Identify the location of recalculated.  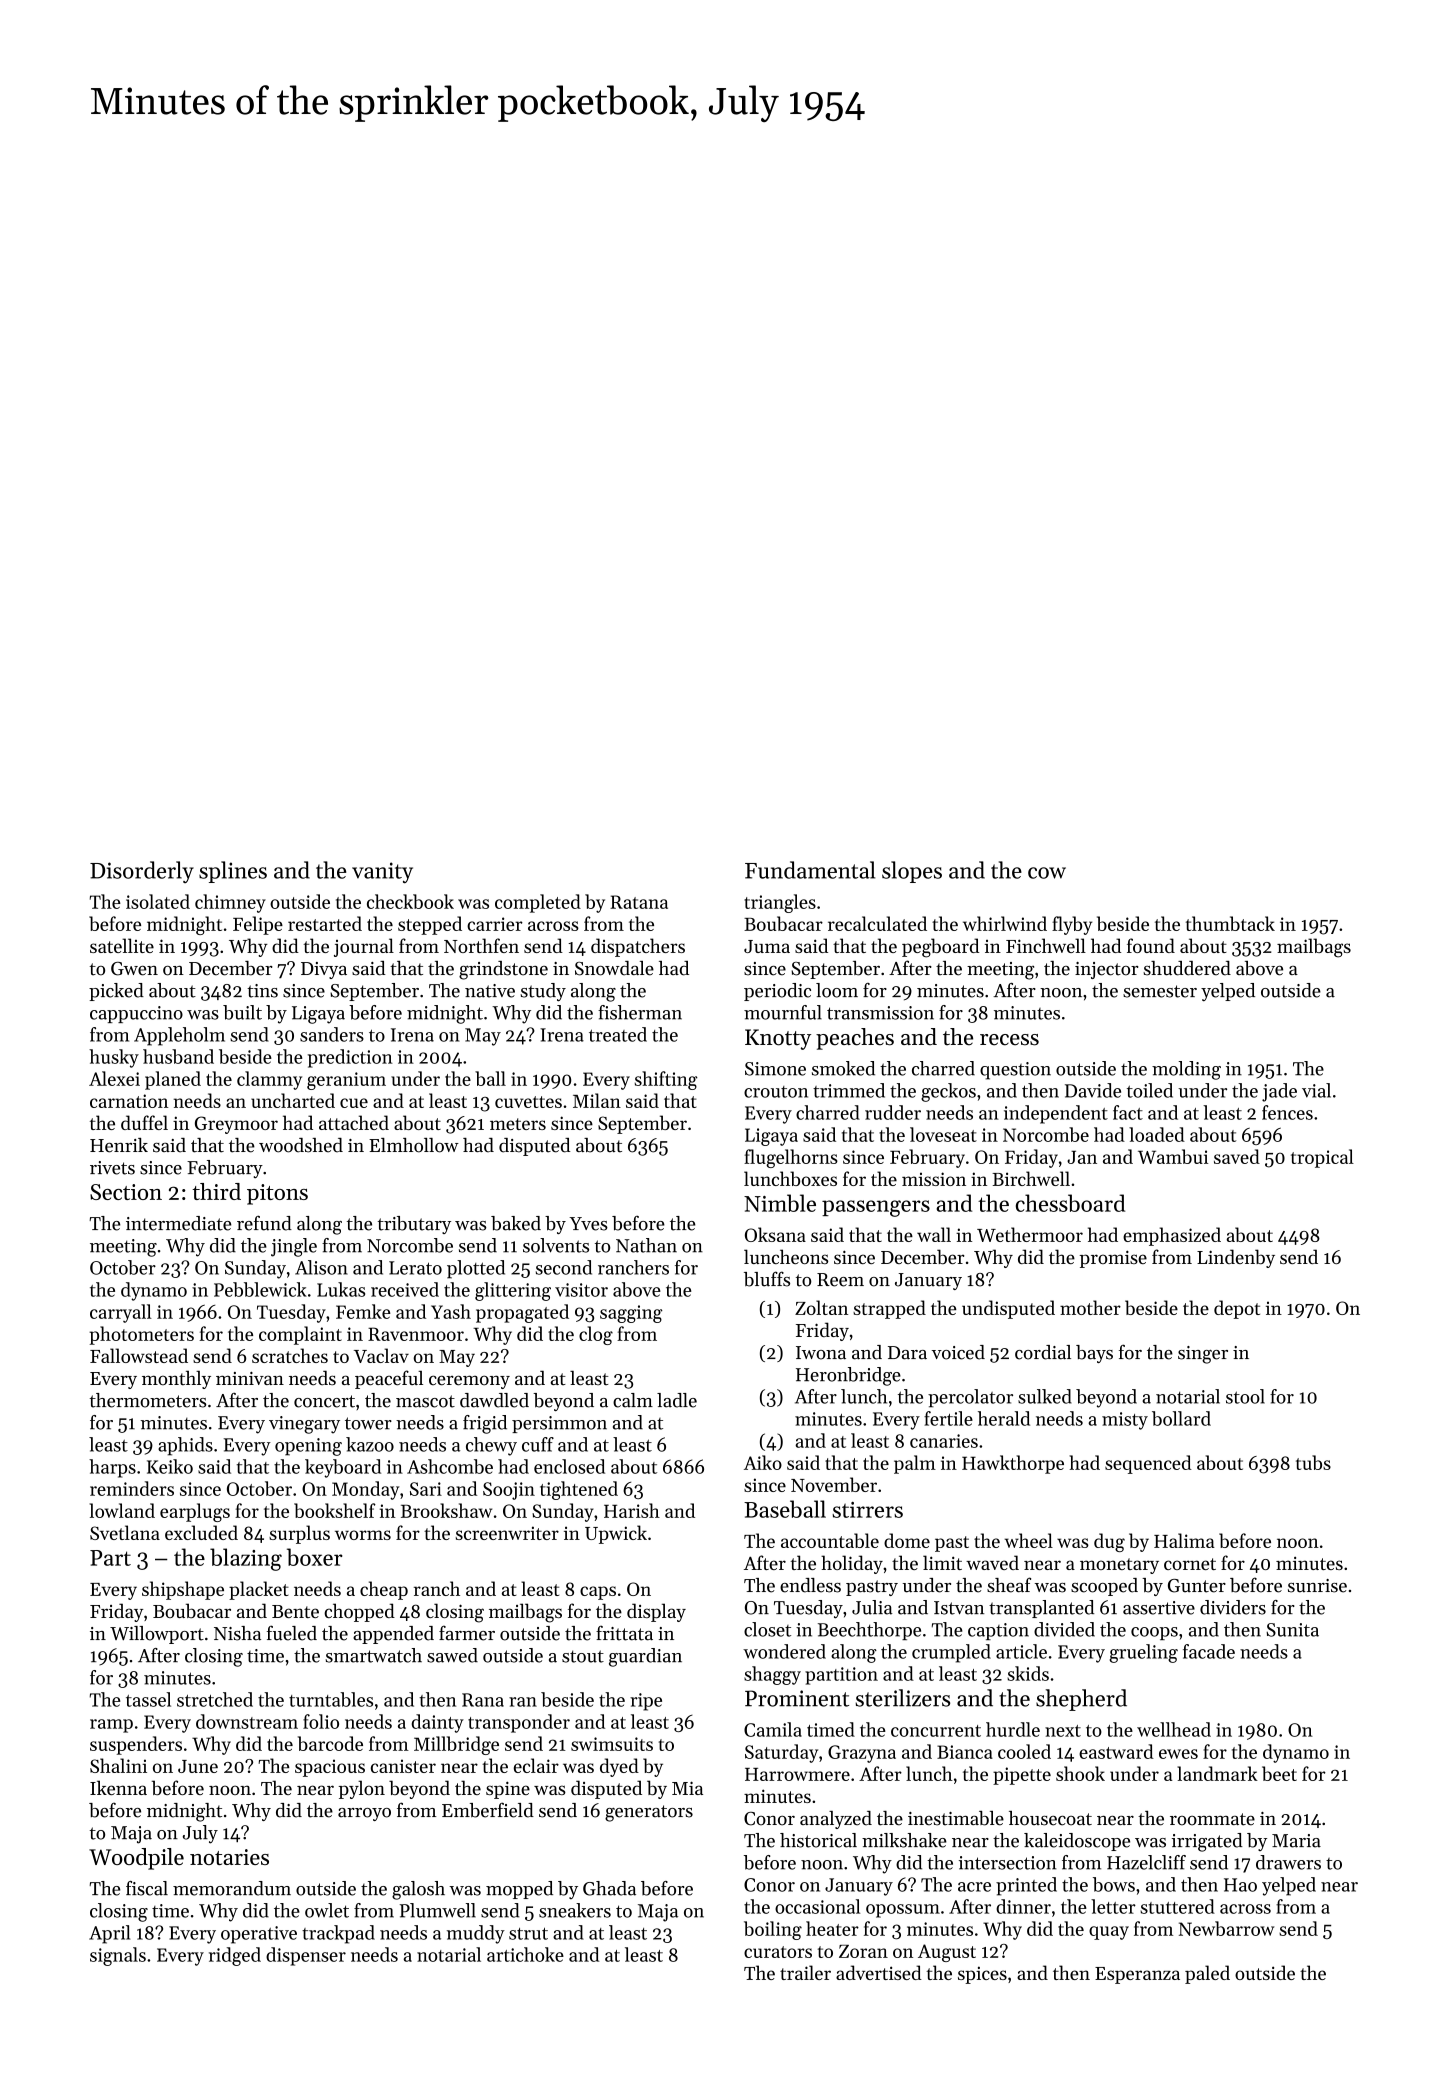
(877, 923).
